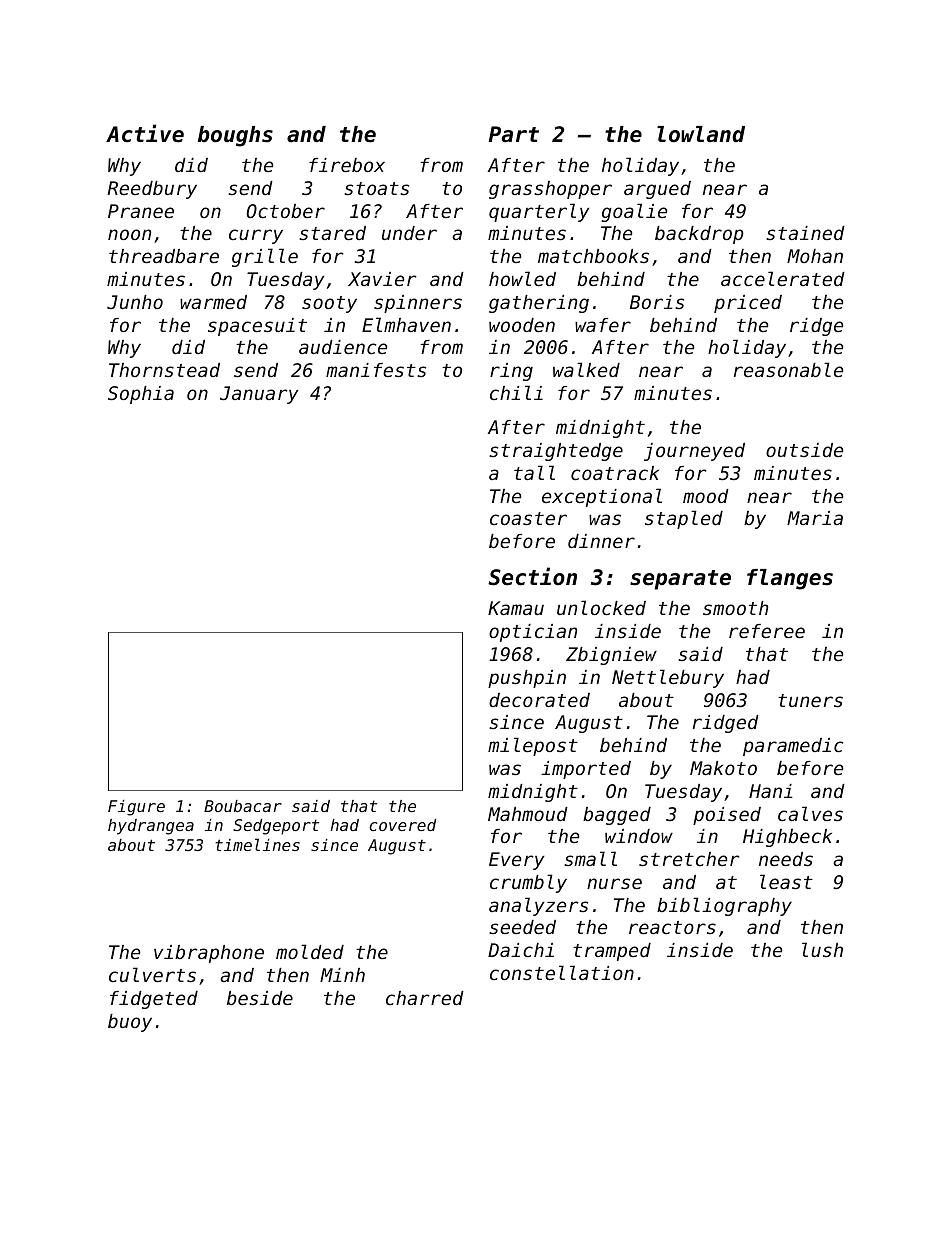 This document has height=1233, width=952. I want to click on Maria, so click(815, 518).
